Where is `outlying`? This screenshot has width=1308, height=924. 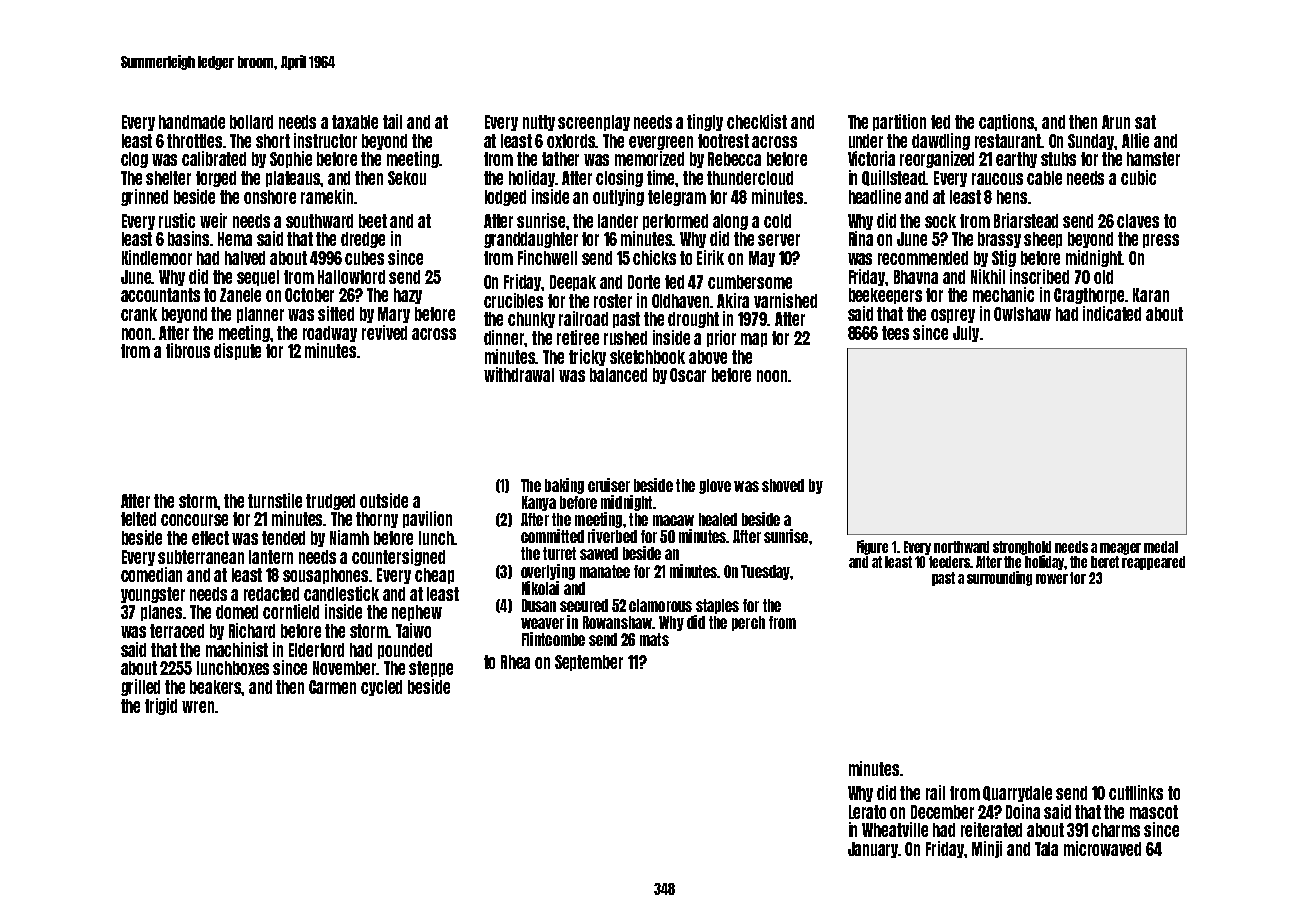
outlying is located at coordinates (618, 197).
